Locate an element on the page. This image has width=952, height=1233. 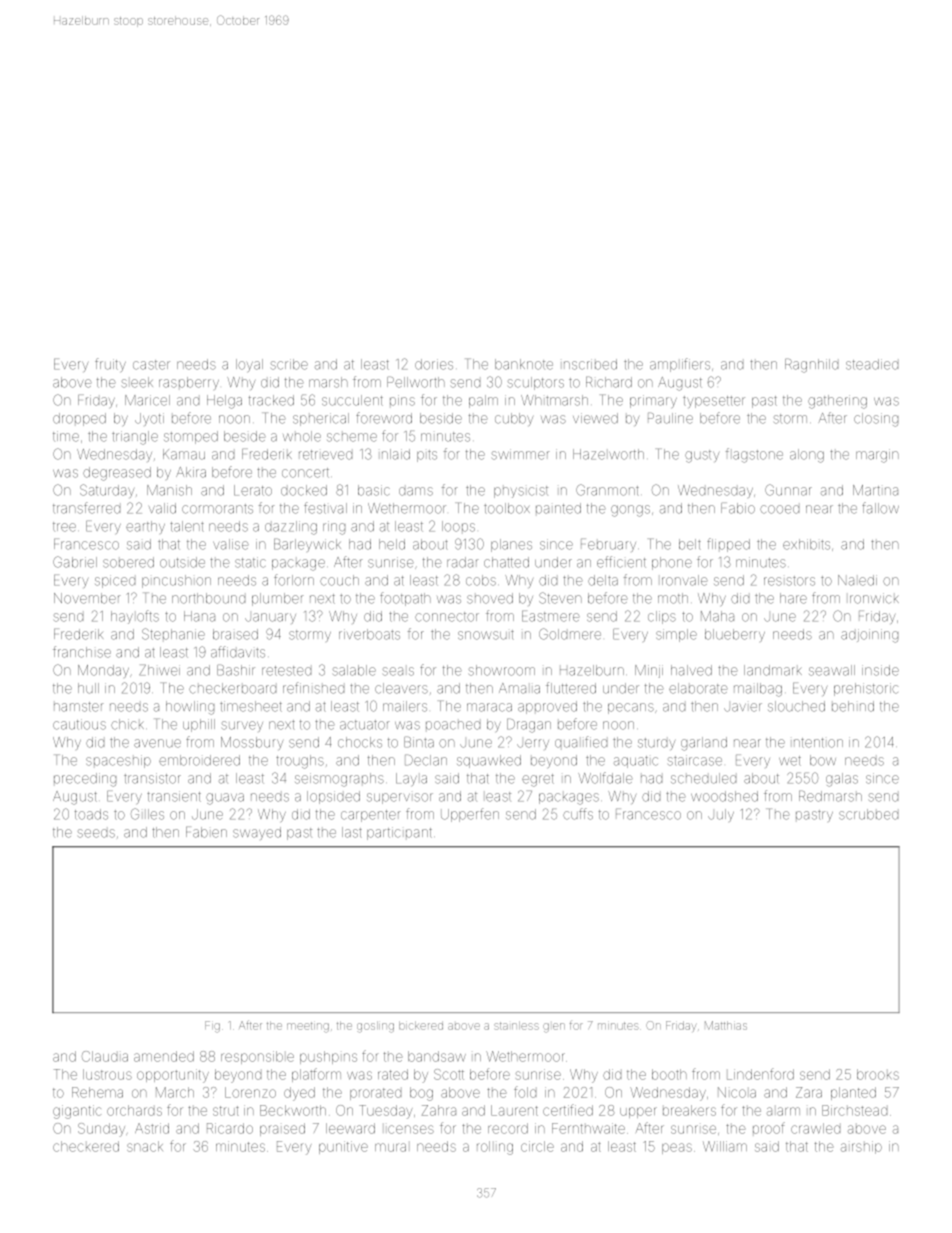
egret is located at coordinates (538, 780).
